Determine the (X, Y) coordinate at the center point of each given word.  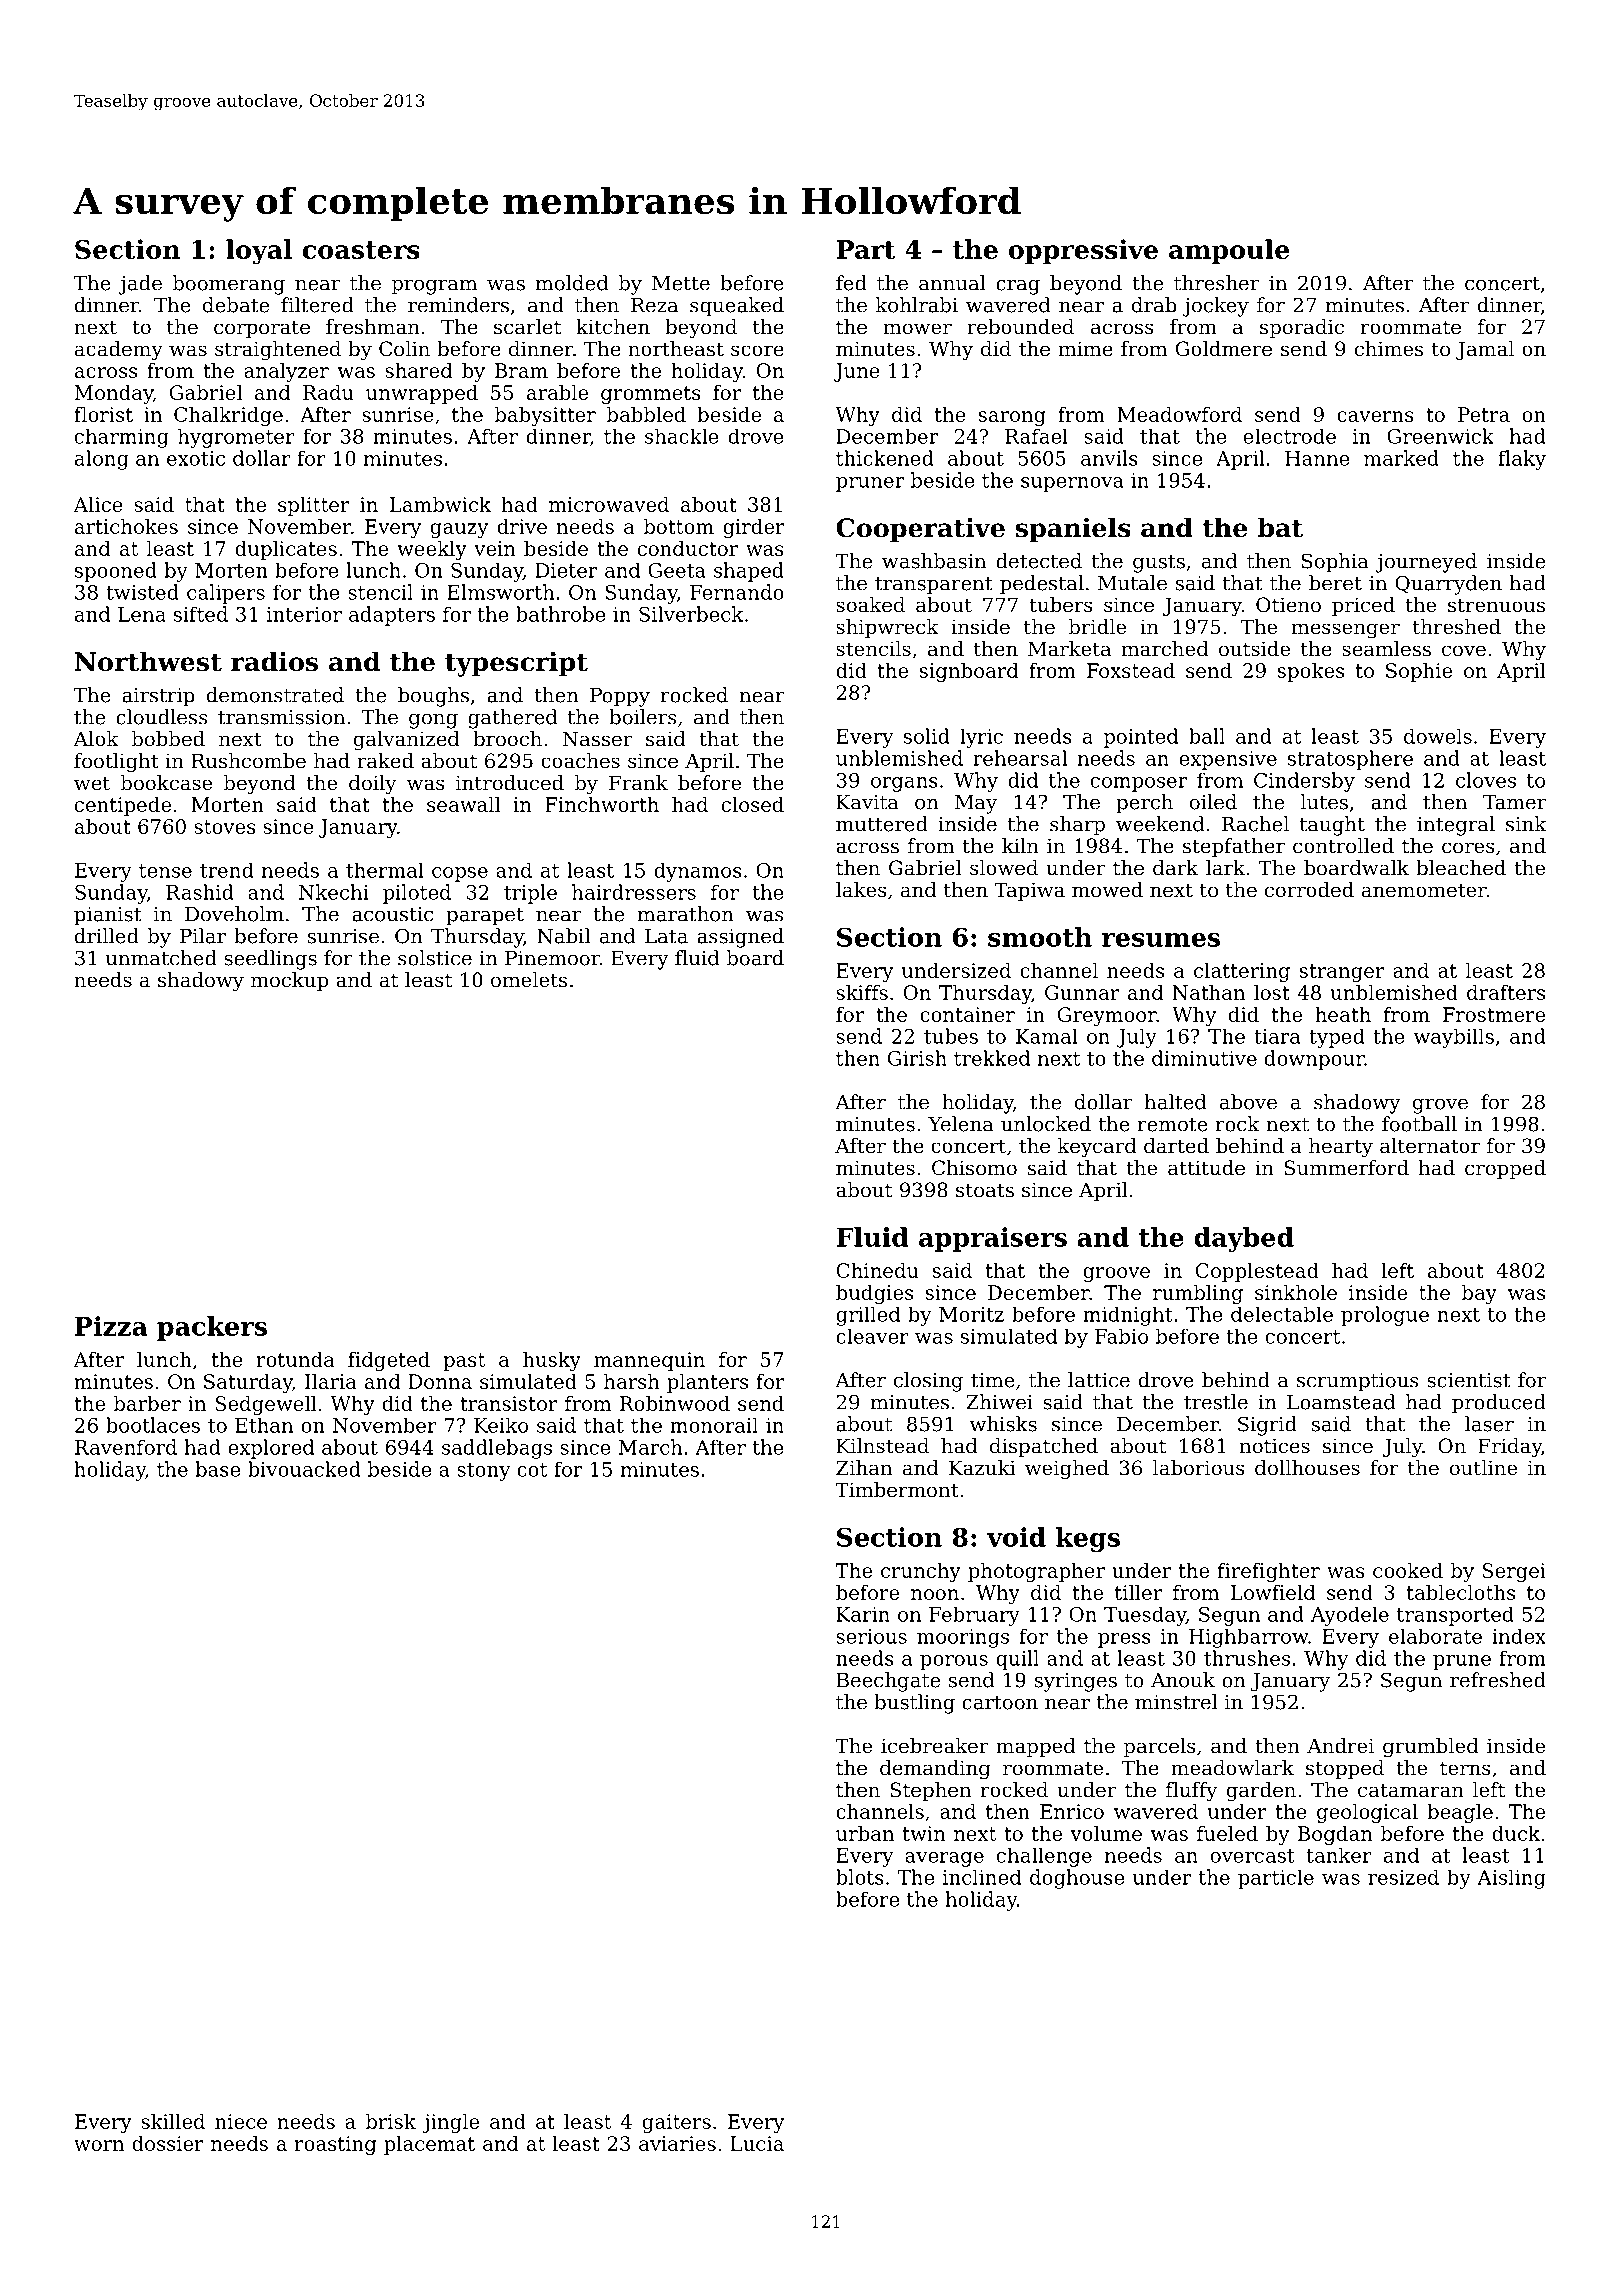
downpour (1314, 1060)
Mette (681, 283)
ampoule (1229, 251)
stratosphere (1350, 760)
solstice (435, 958)
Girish (917, 1058)
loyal (259, 252)
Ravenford (126, 1447)
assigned (740, 938)
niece (241, 2121)
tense (165, 871)
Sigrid (1267, 1426)
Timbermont (897, 1489)
